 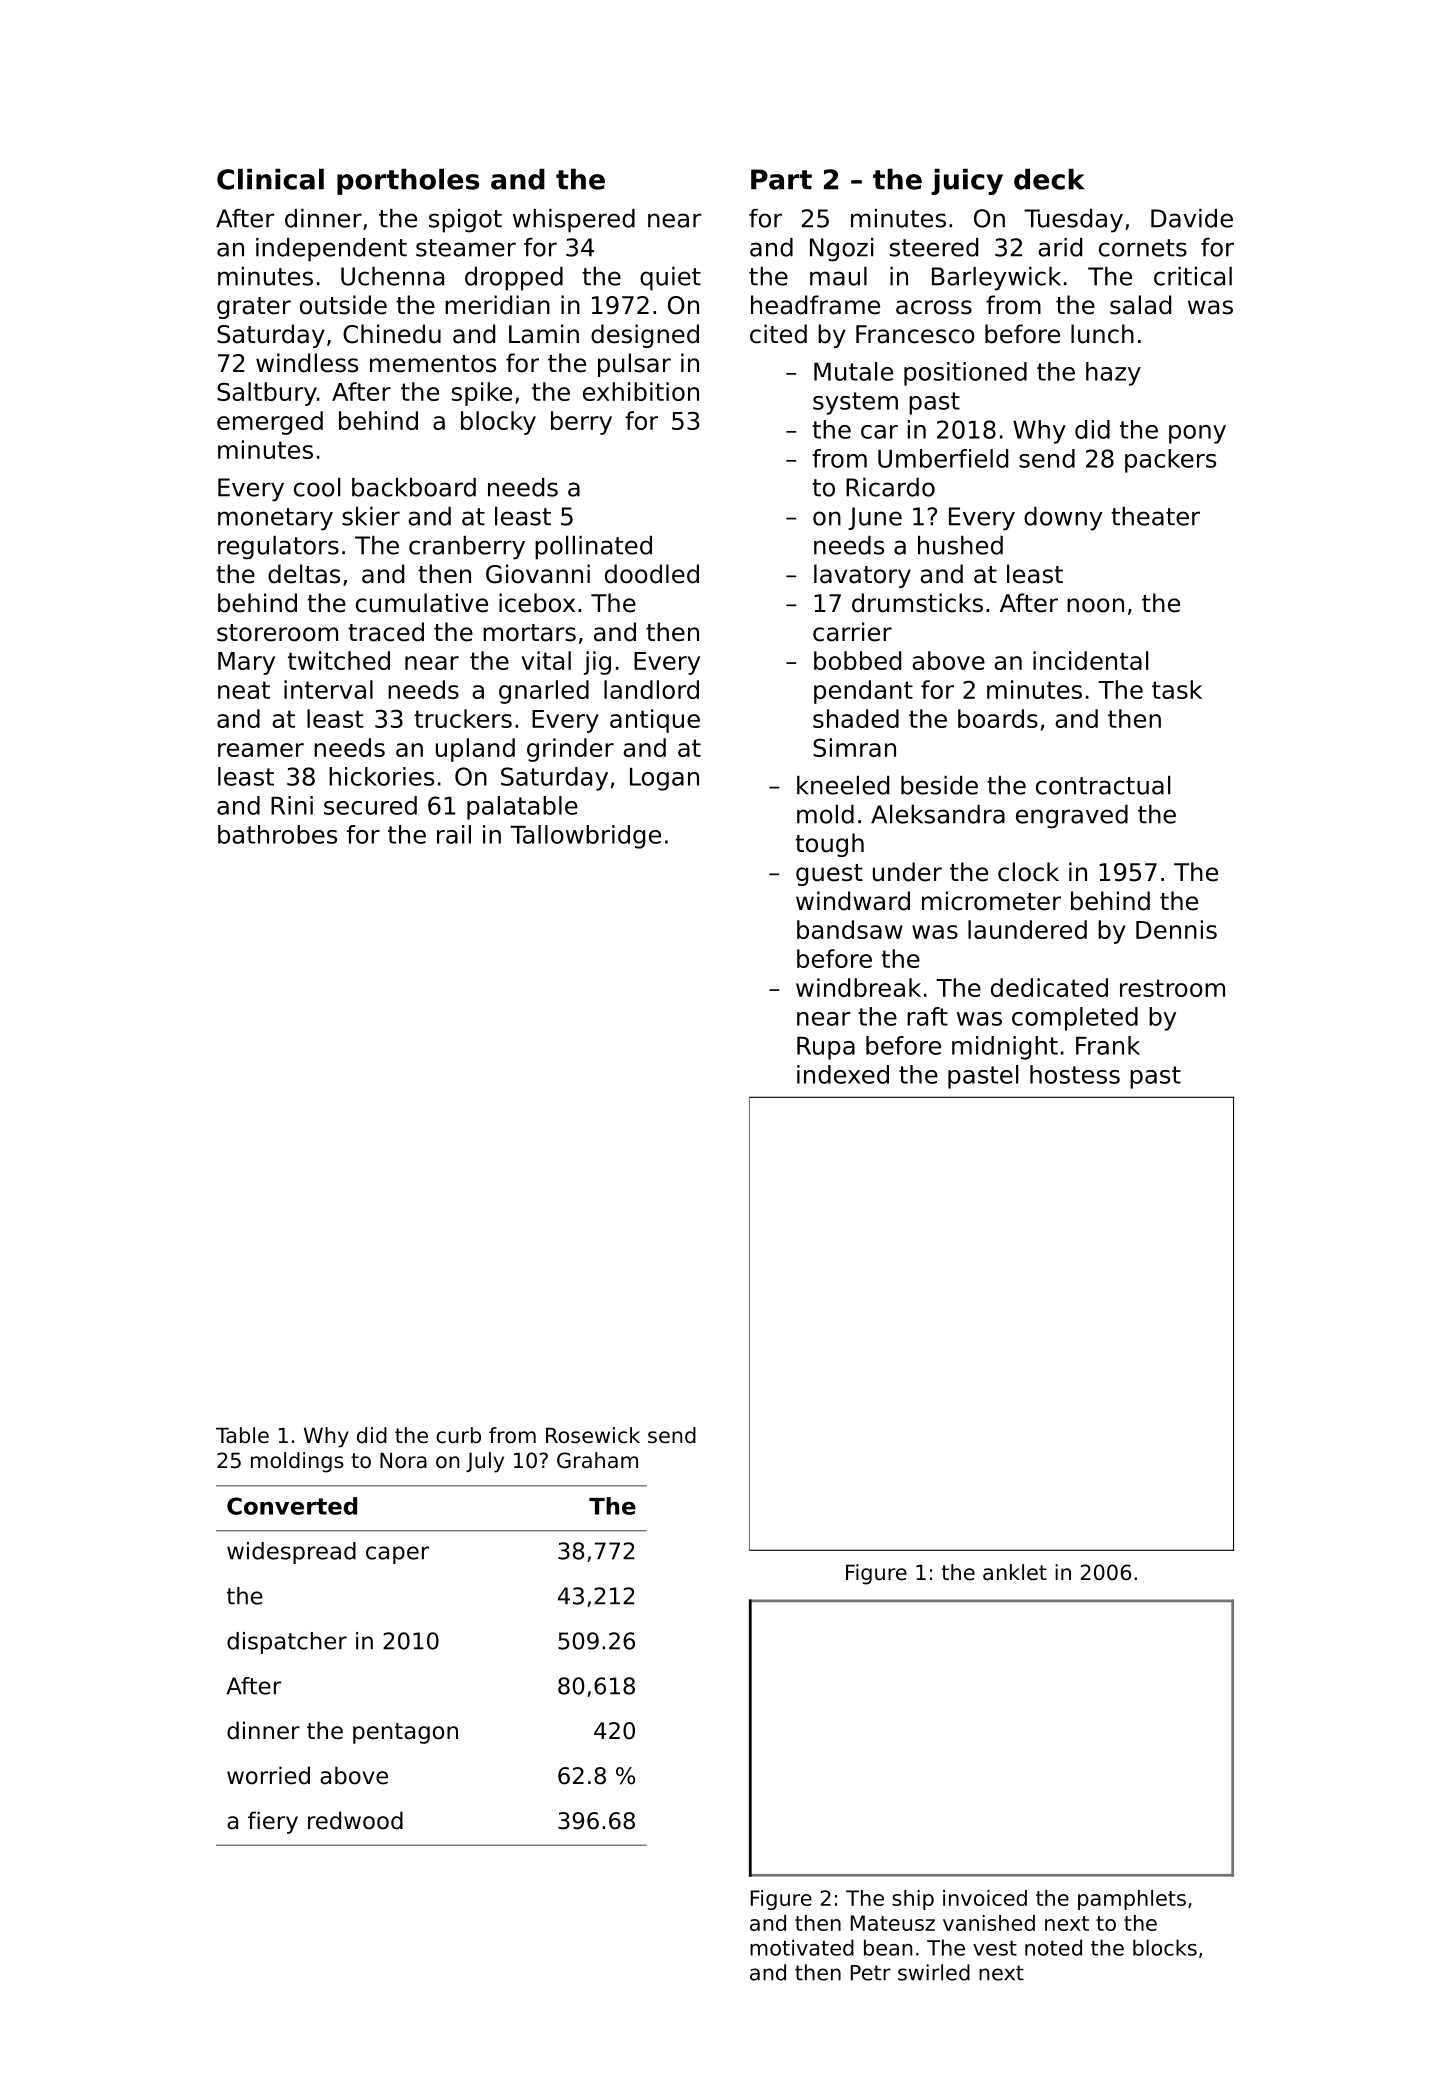 I want to click on motivated, so click(x=802, y=1947).
